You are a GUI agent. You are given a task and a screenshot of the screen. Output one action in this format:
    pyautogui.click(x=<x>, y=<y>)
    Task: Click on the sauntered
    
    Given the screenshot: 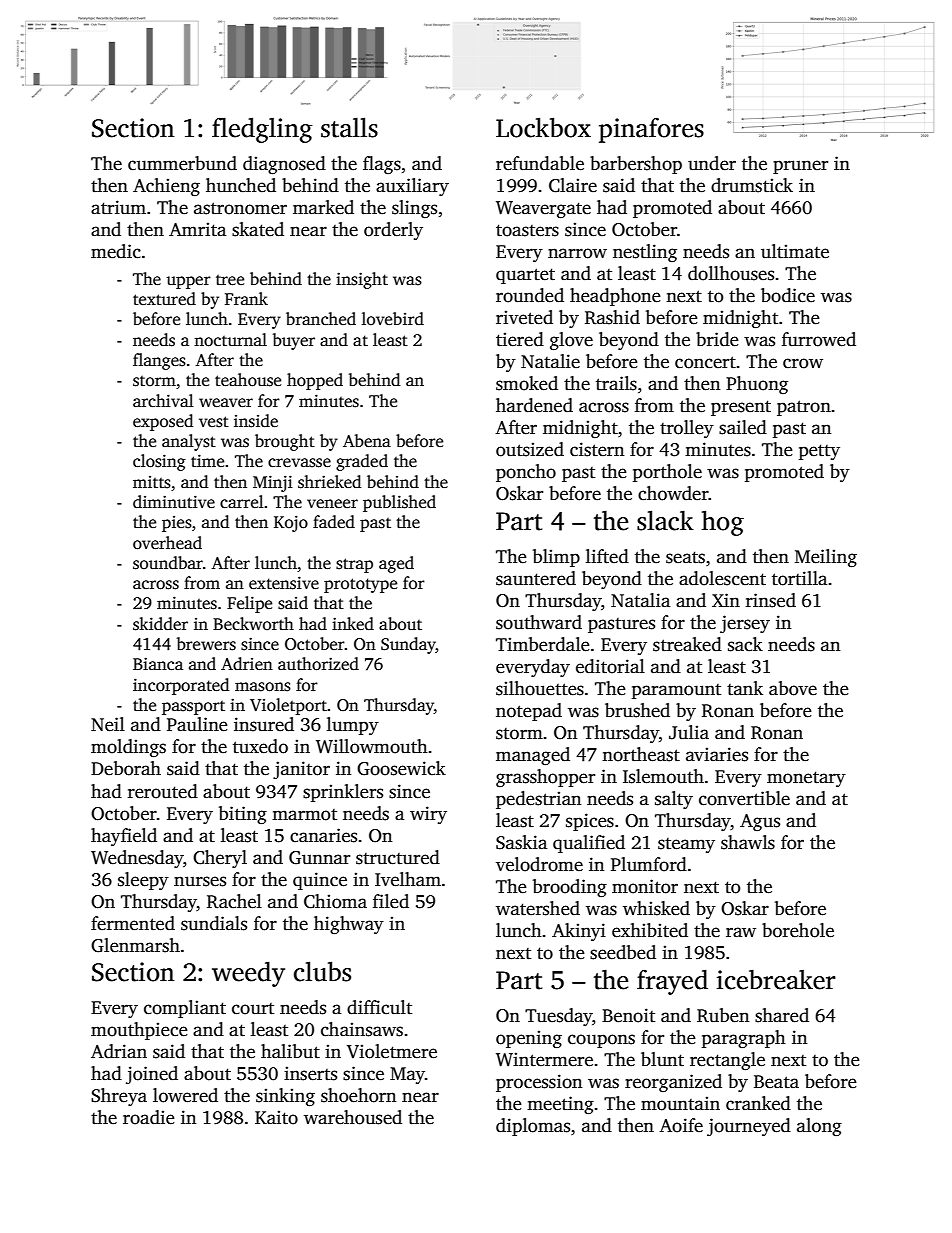 What is the action you would take?
    pyautogui.click(x=536, y=578)
